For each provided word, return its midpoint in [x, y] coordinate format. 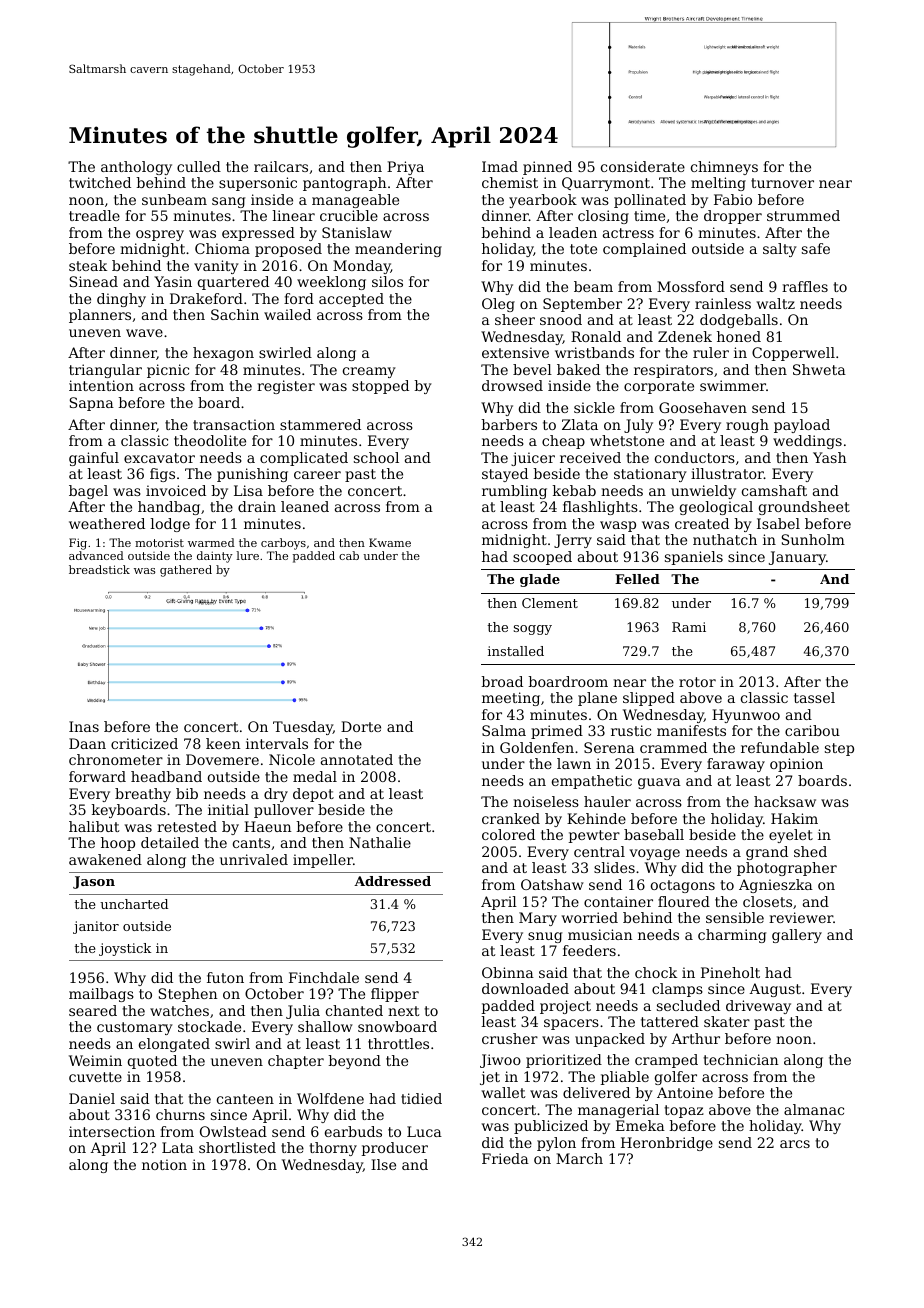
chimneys [724, 168]
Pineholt [730, 972]
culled [199, 166]
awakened [105, 859]
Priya [405, 168]
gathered [186, 571]
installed [516, 651]
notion [164, 1164]
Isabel [778, 523]
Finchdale [324, 977]
